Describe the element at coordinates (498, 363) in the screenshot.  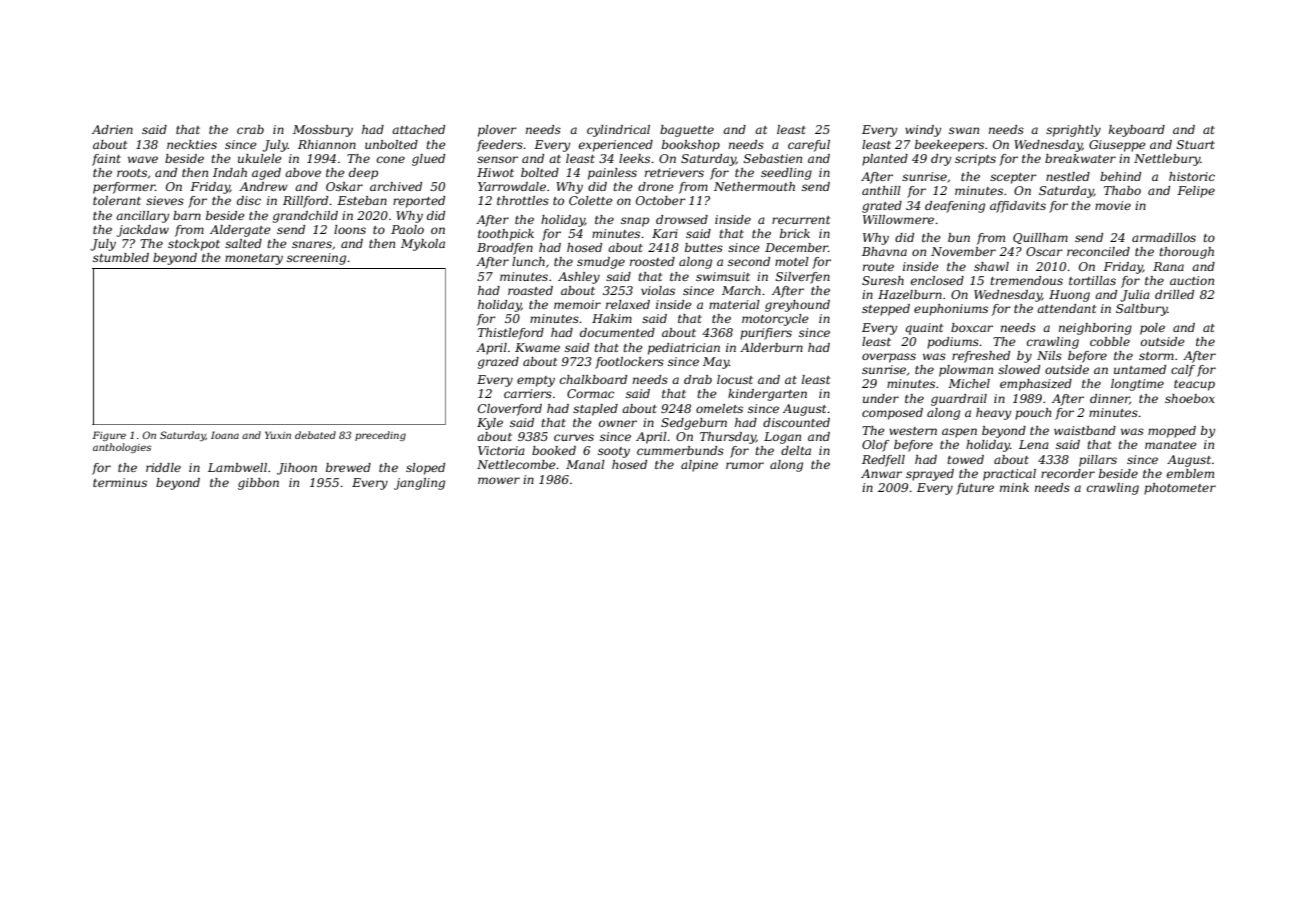
I see `grazed` at that location.
